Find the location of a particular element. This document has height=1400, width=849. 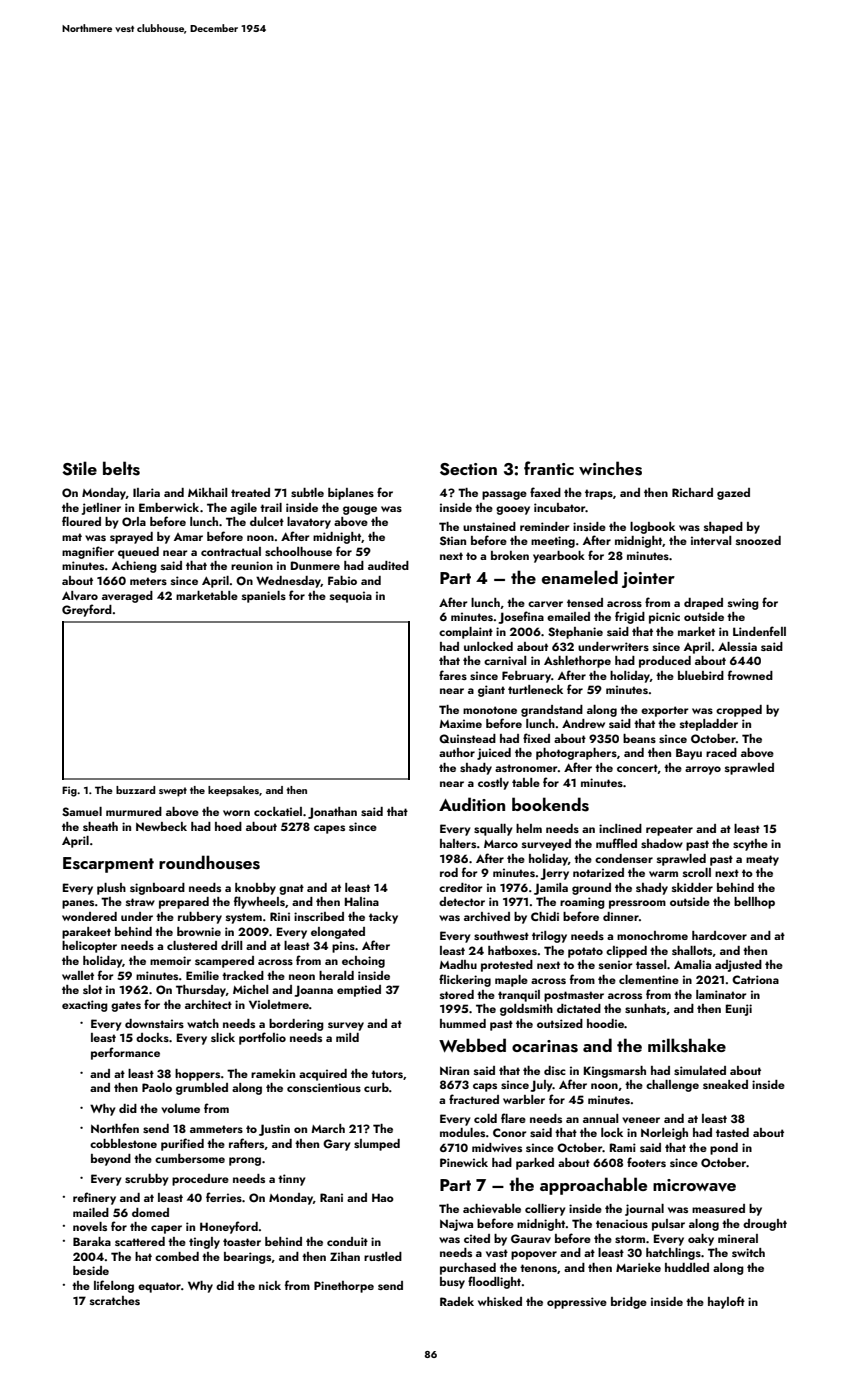

Stian is located at coordinates (453, 540).
